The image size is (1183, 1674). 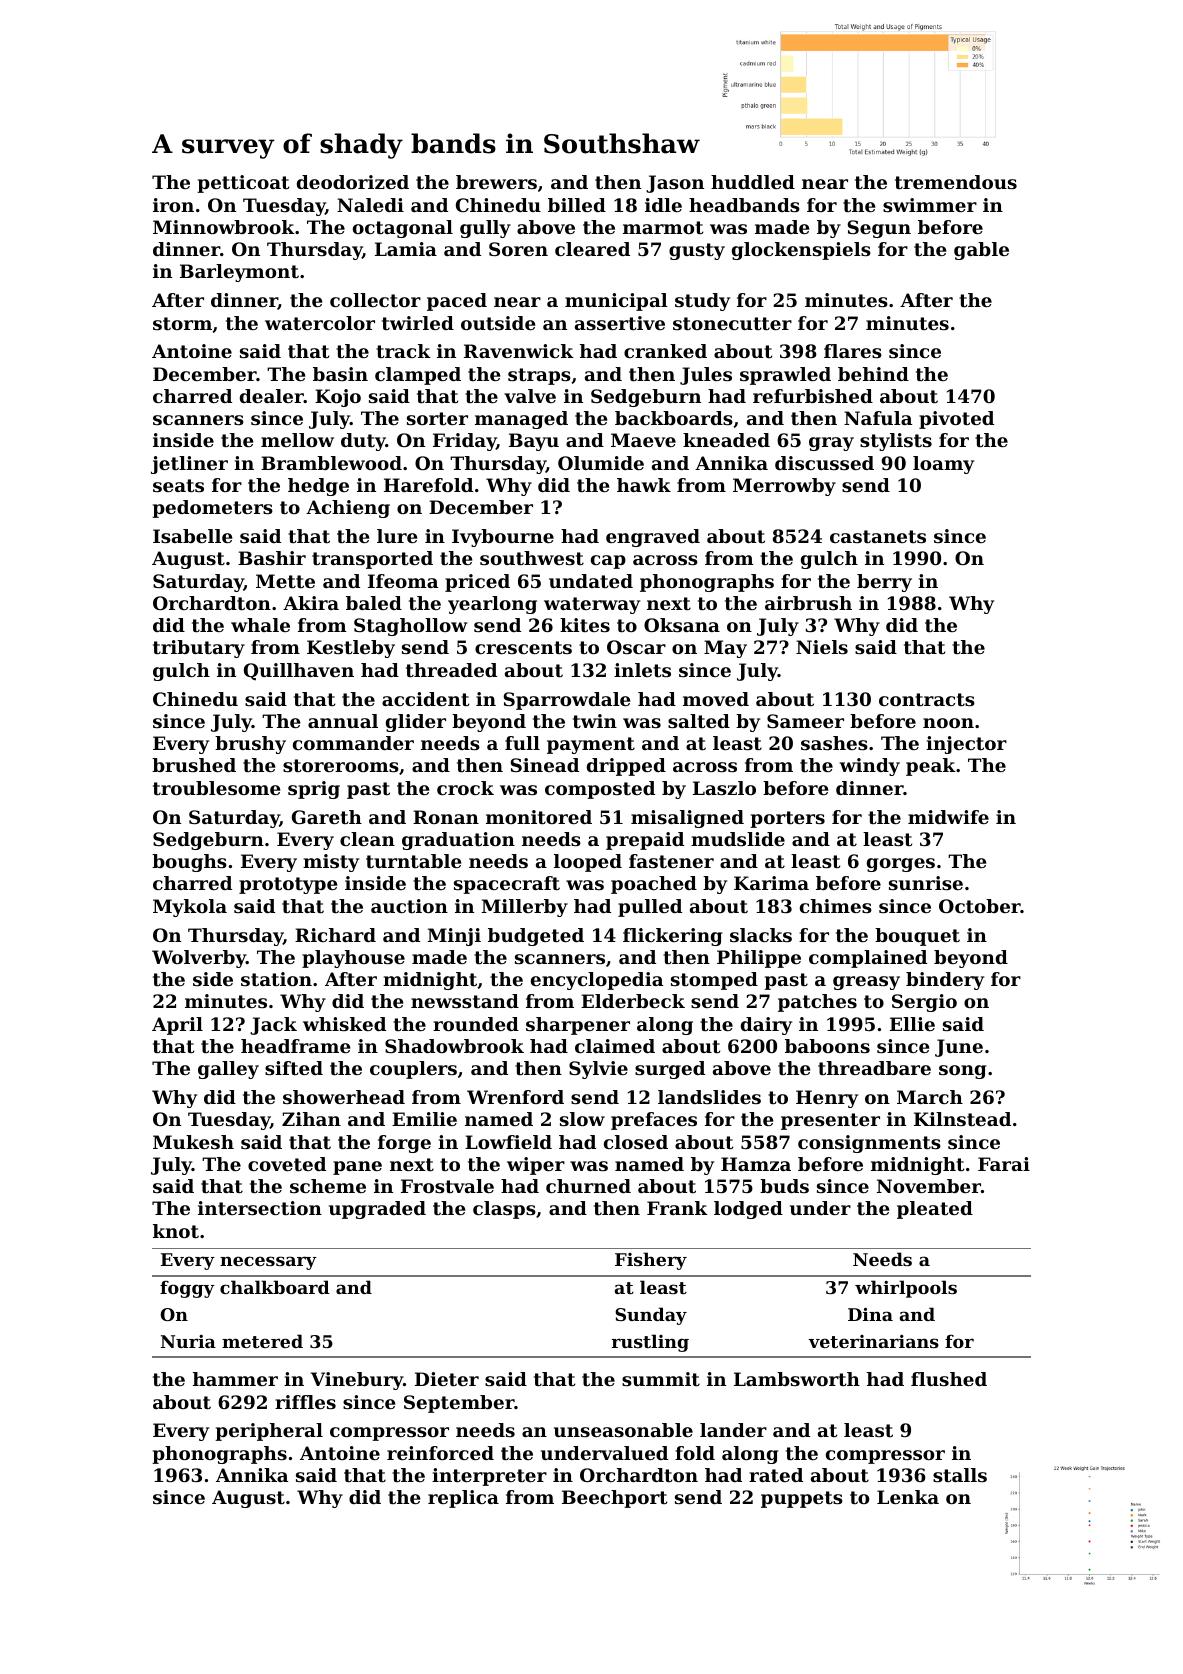 I want to click on Naledi, so click(x=370, y=205).
